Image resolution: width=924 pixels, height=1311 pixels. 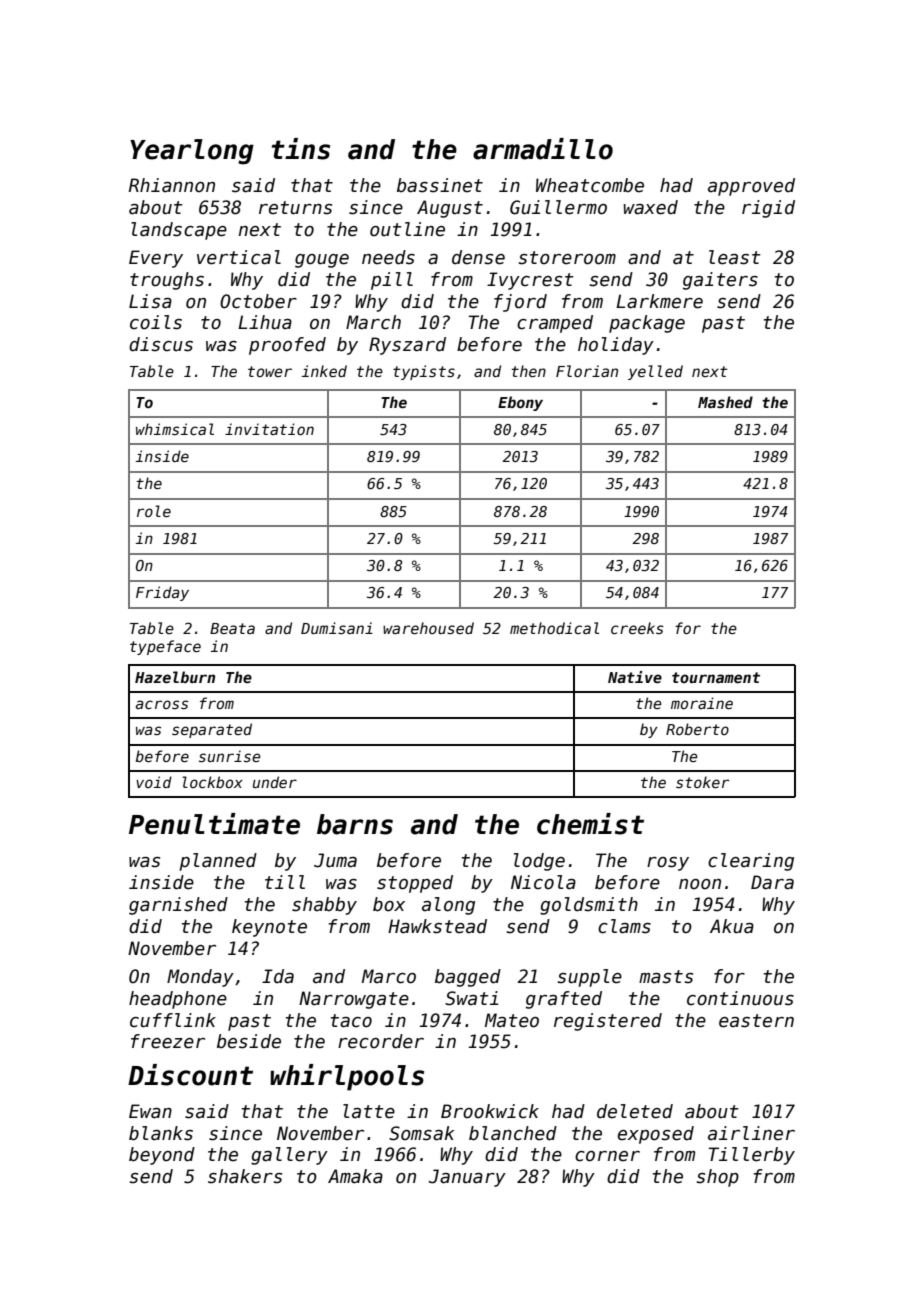 I want to click on shop, so click(x=717, y=1178).
